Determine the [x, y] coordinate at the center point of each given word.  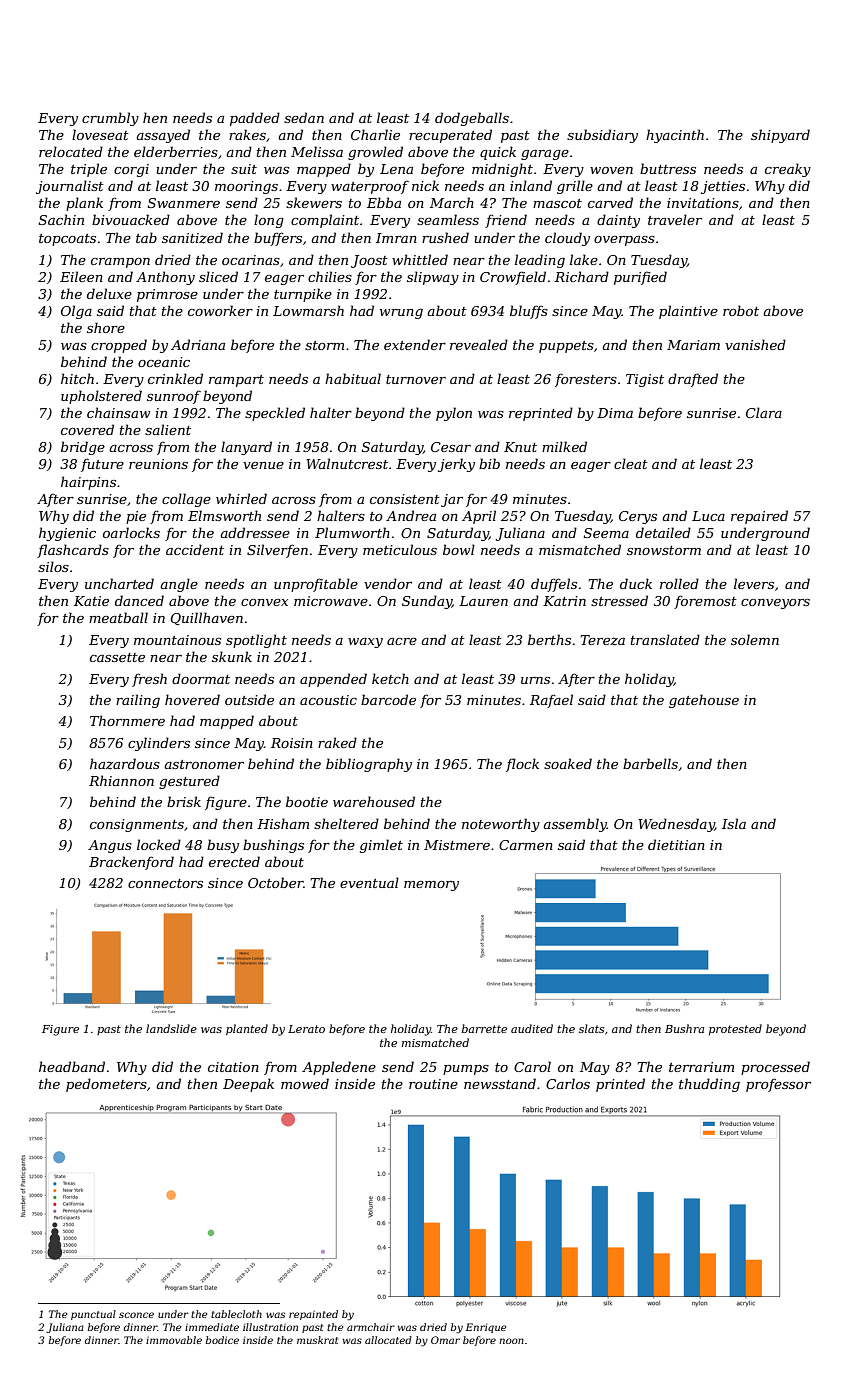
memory [431, 886]
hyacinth [675, 136]
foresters [586, 380]
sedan [304, 117]
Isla [734, 823]
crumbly [110, 119]
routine [433, 1084]
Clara [764, 412]
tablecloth [236, 1314]
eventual [369, 882]
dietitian [676, 844]
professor [778, 1085]
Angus [110, 846]
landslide [171, 1028]
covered [87, 429]
